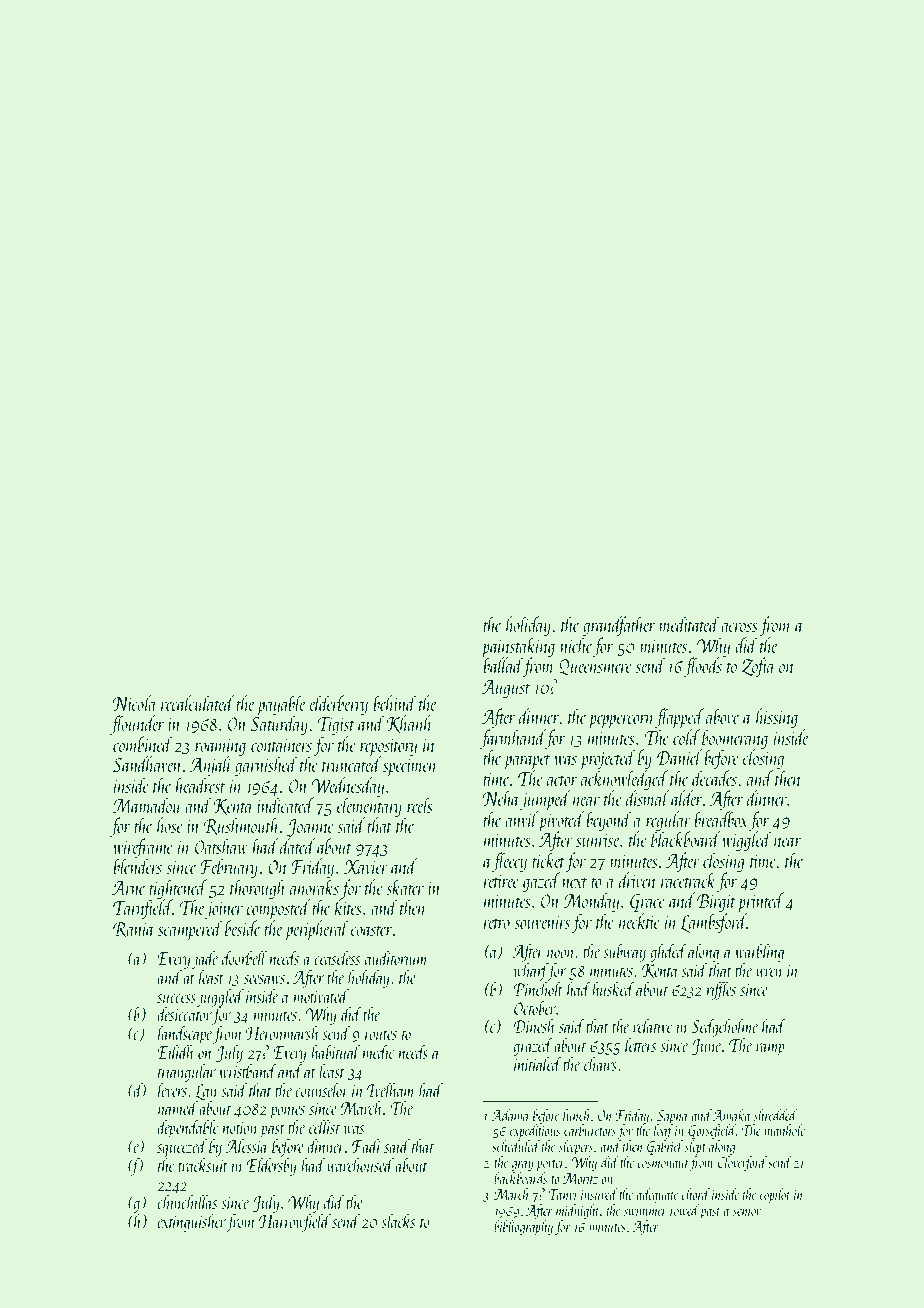  Describe the element at coordinates (390, 1089) in the document. I see `Ivelham` at that location.
